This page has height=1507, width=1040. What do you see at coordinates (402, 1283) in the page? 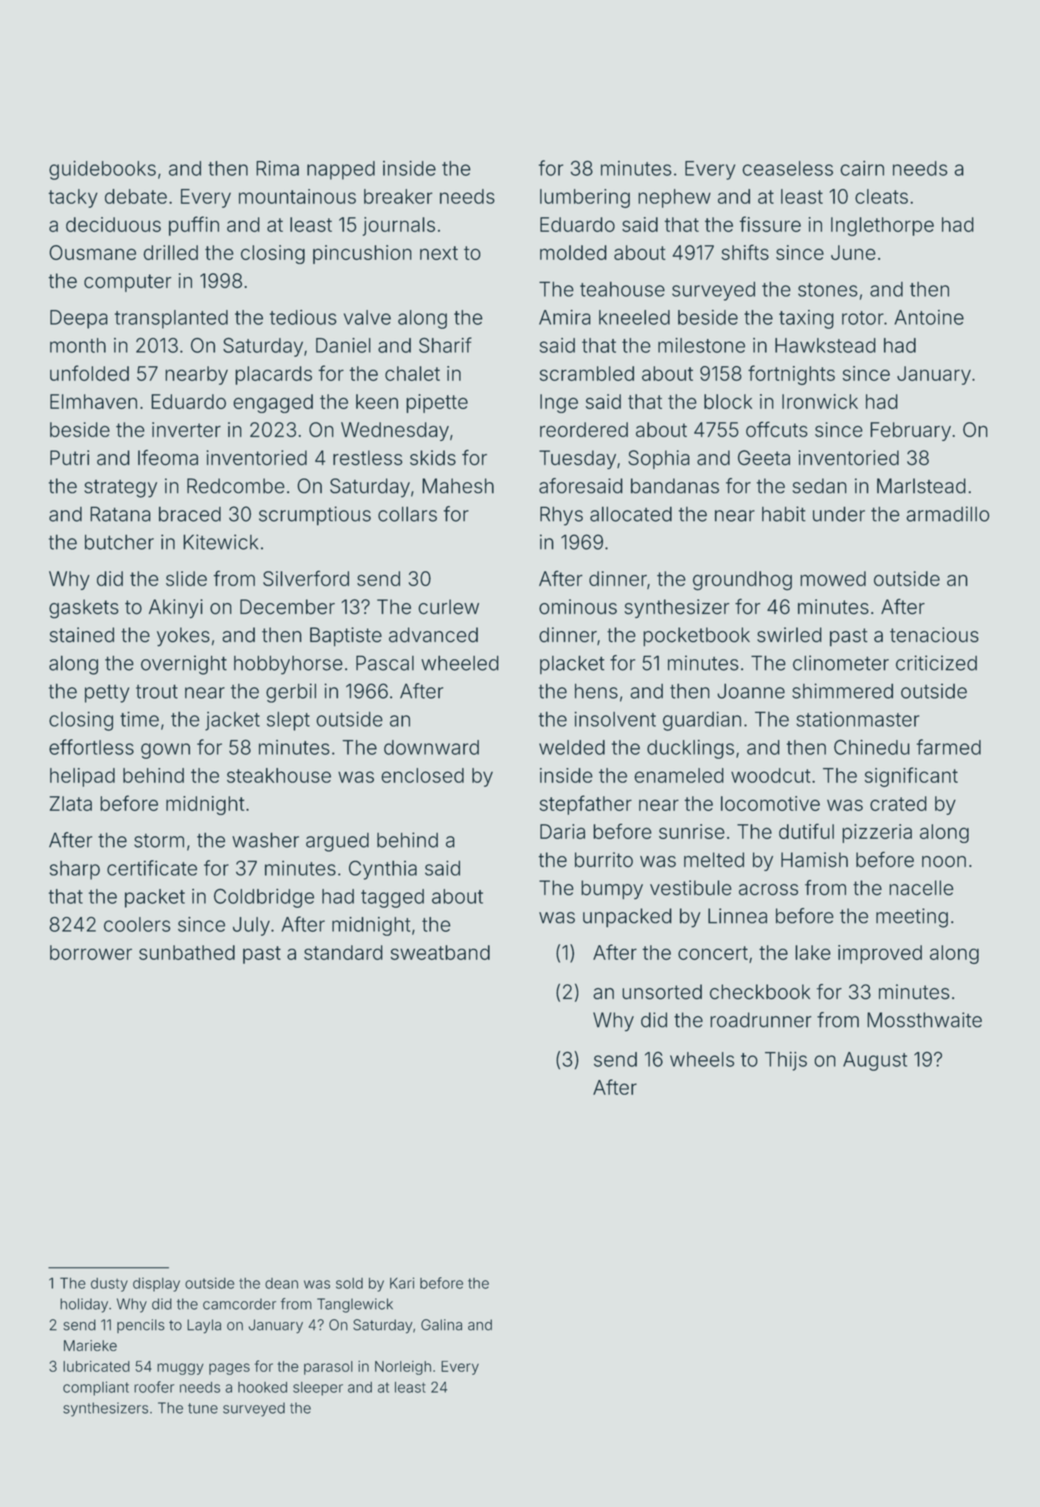
I see `Kari` at bounding box center [402, 1283].
